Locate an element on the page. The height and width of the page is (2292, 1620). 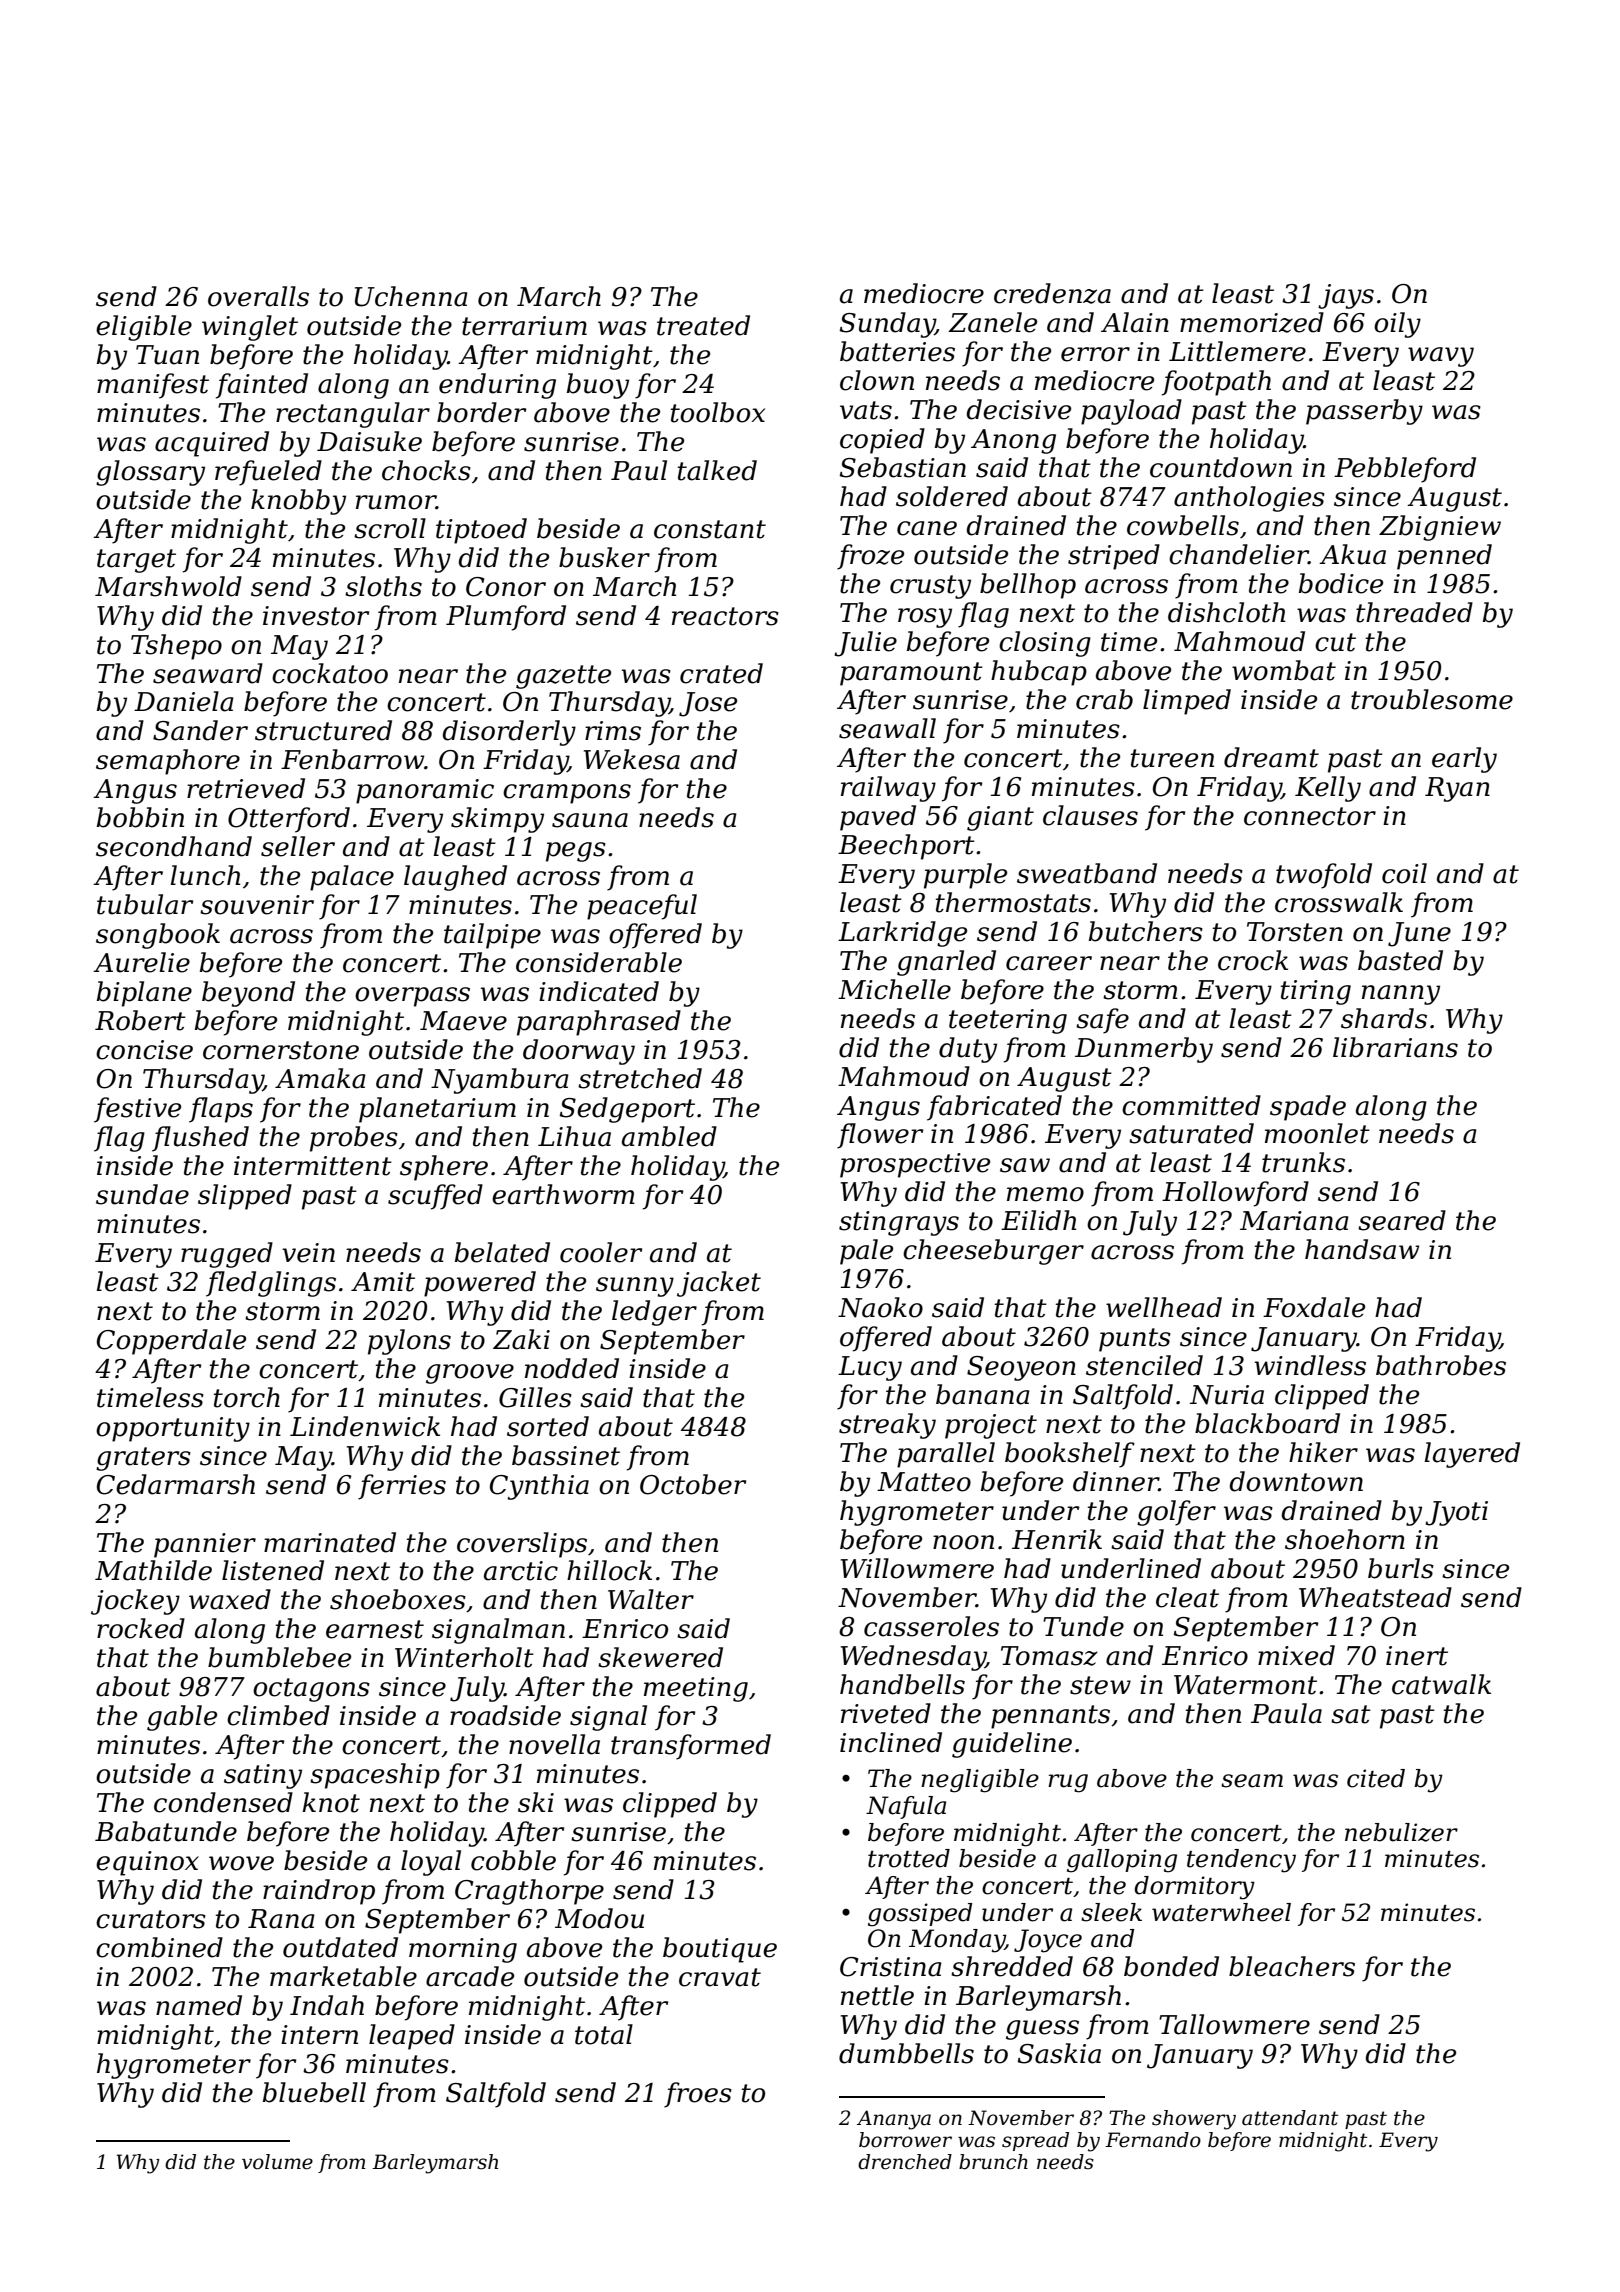
Sunday is located at coordinates (887, 325).
